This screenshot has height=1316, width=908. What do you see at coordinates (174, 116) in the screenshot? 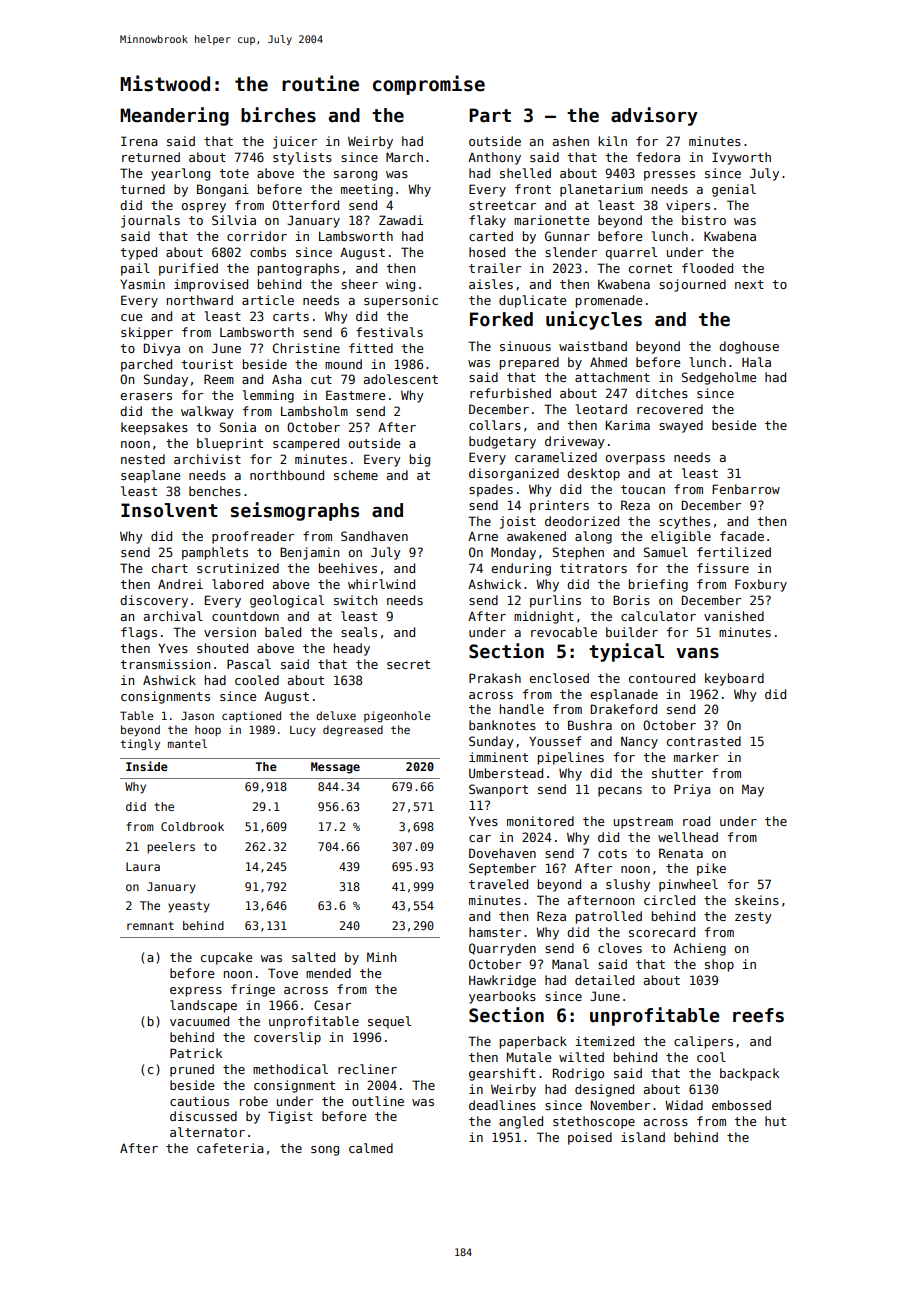
I see `Meandering` at bounding box center [174, 116].
